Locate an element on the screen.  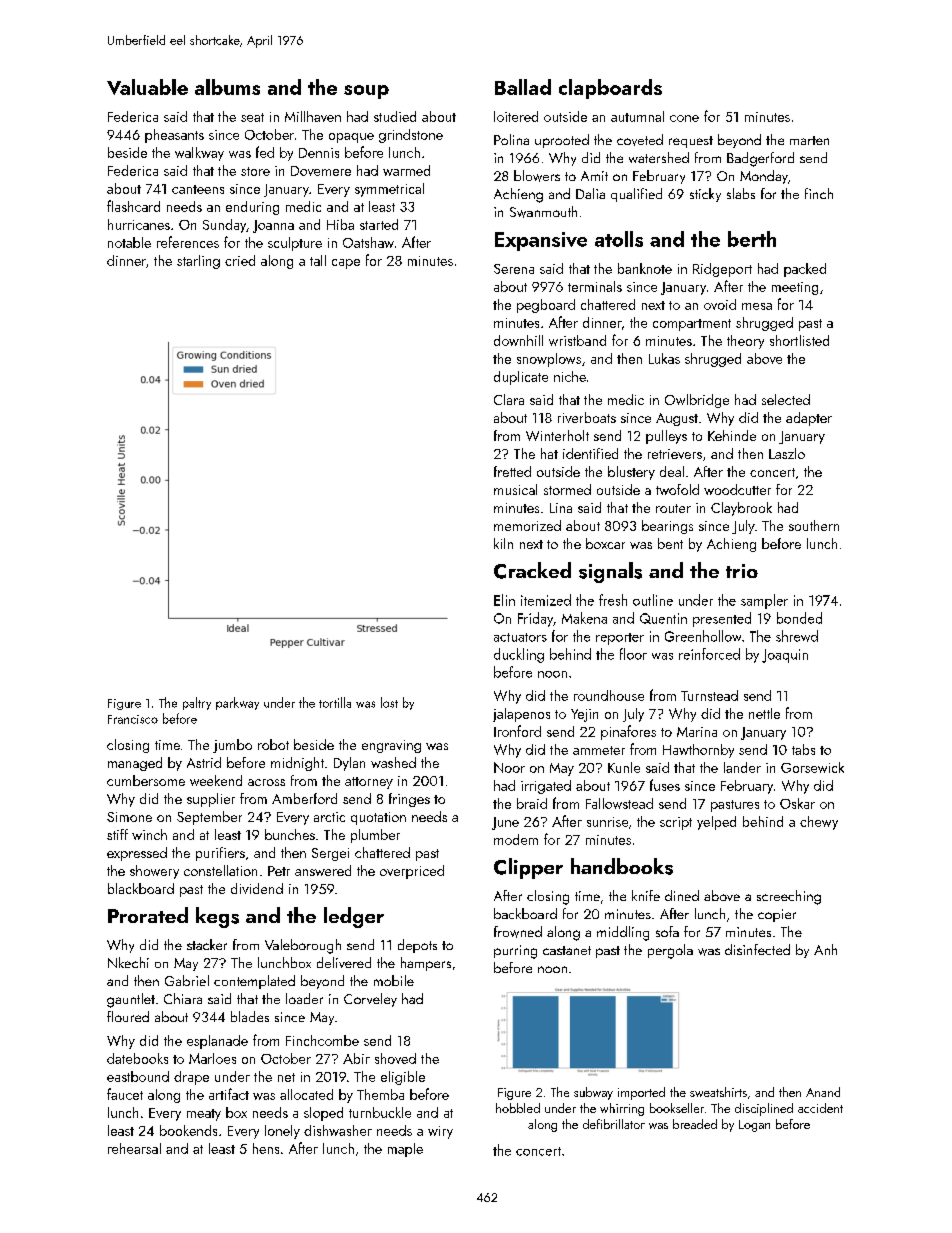
Ballad is located at coordinates (523, 87).
